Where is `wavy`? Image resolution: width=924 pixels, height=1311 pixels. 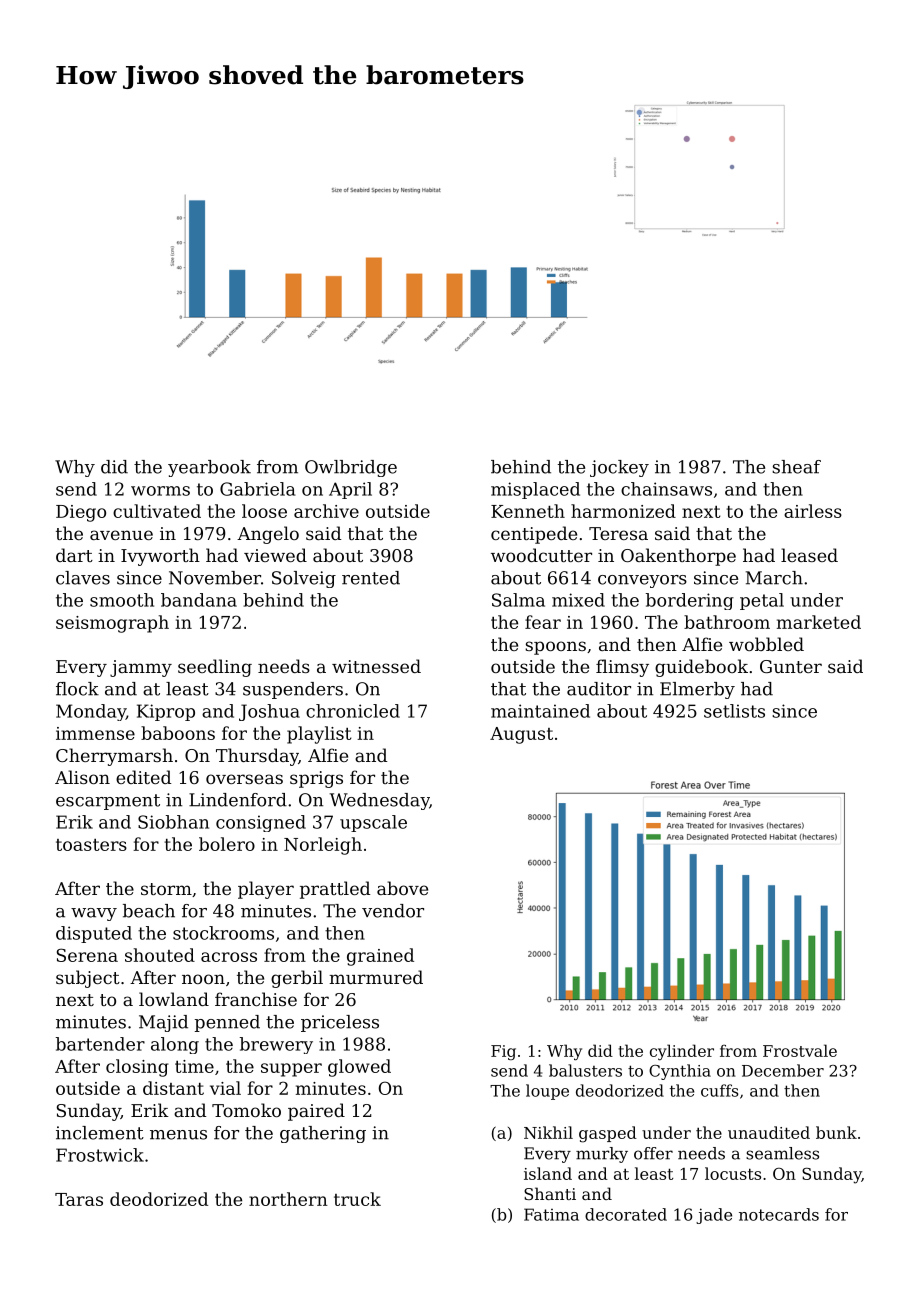 wavy is located at coordinates (94, 914).
